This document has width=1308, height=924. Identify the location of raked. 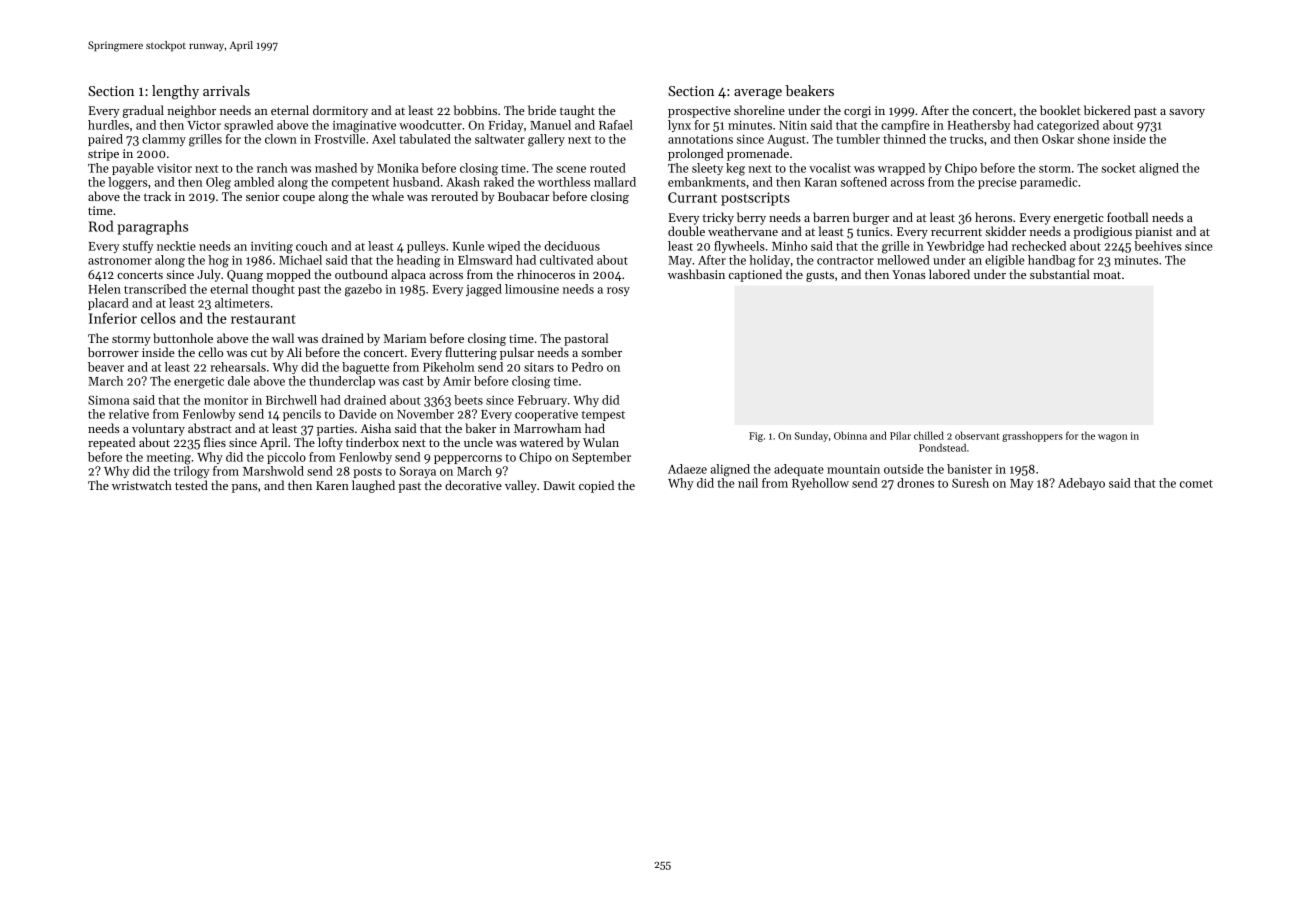
(499, 182).
